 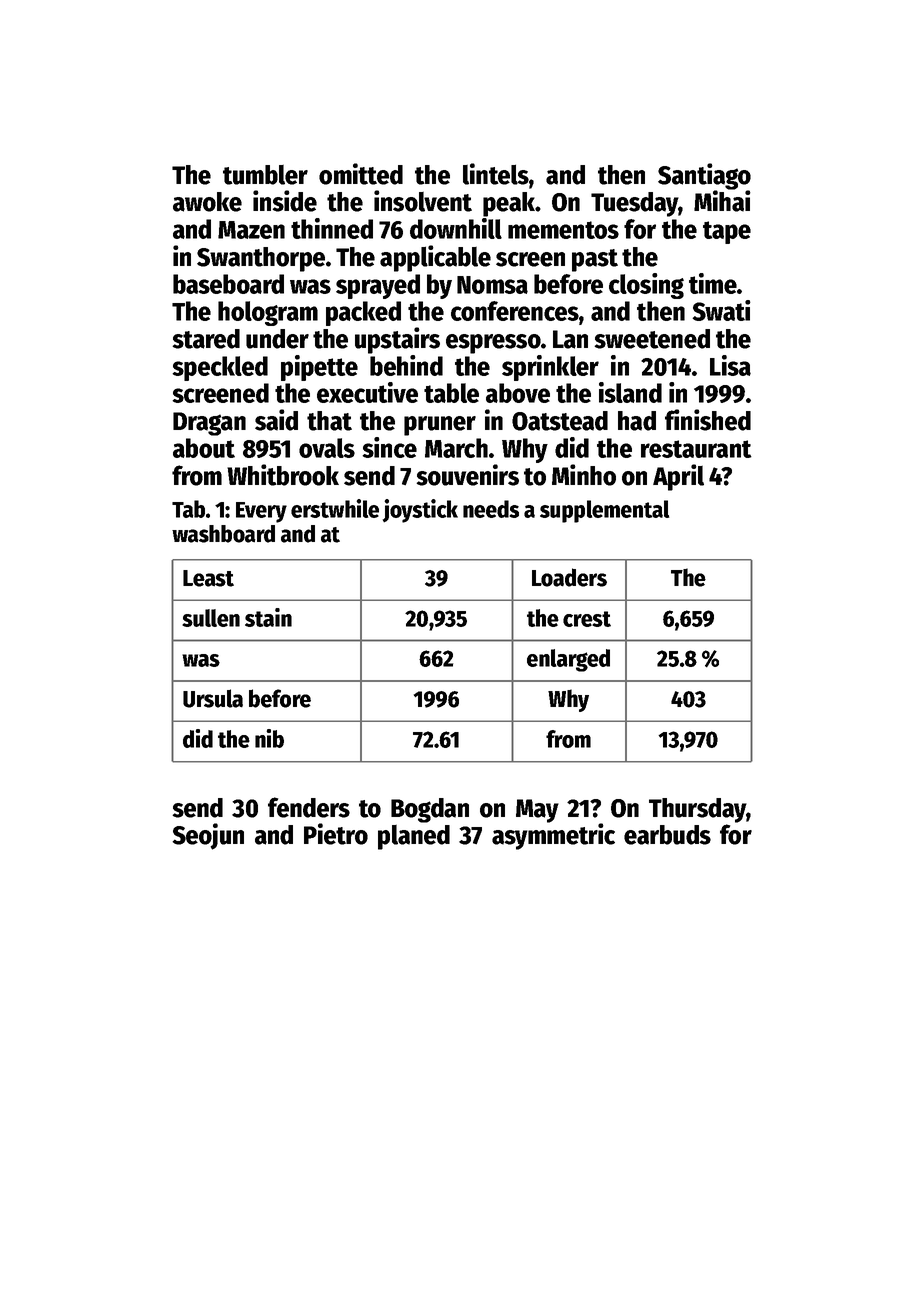 What do you see at coordinates (727, 232) in the screenshot?
I see `tape` at bounding box center [727, 232].
